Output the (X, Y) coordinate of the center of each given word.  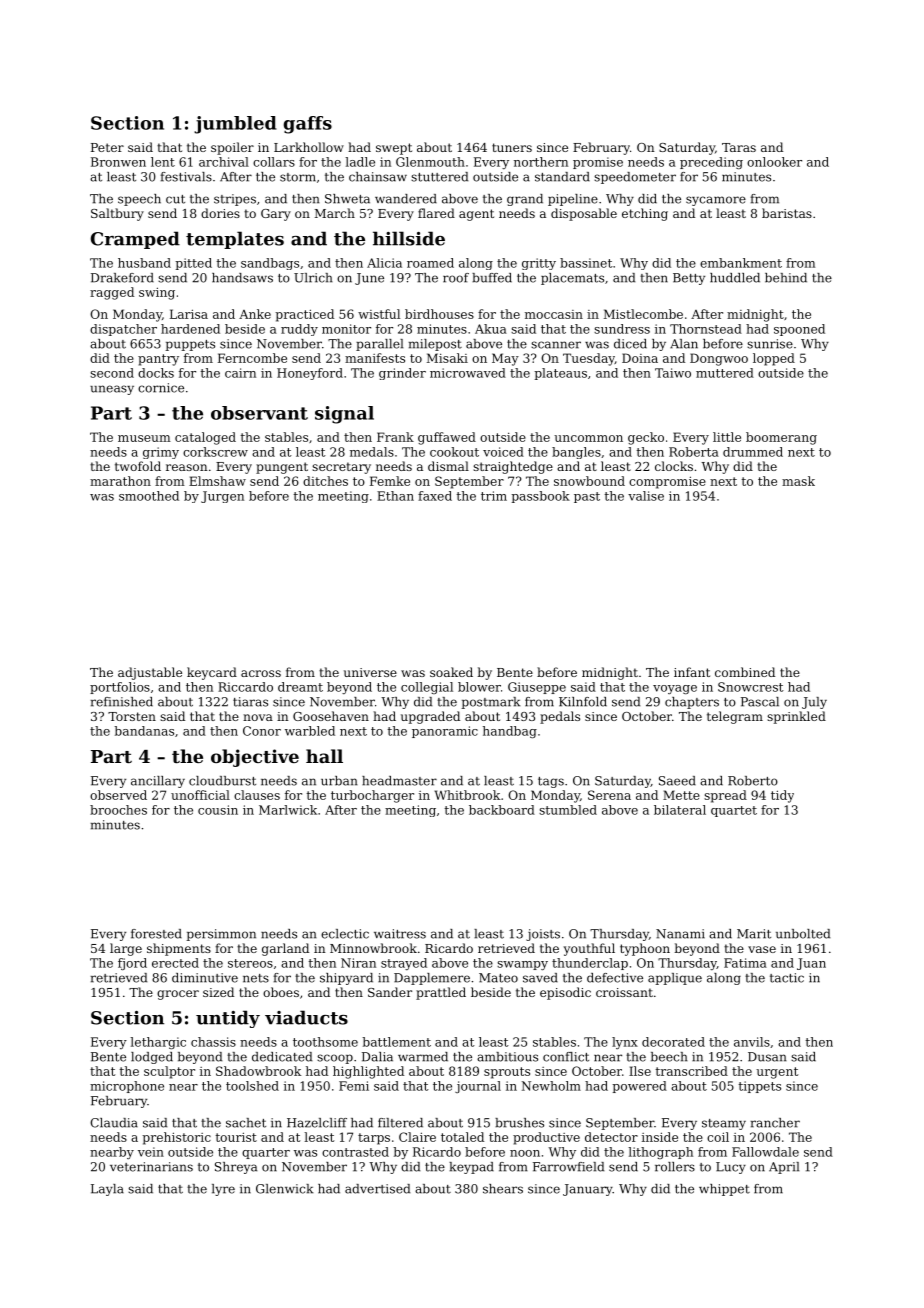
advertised (377, 1189)
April (784, 1168)
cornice (161, 388)
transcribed (691, 1071)
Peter (107, 147)
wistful (379, 314)
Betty (689, 279)
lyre (223, 1190)
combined (745, 672)
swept (394, 149)
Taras (739, 147)
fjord (132, 964)
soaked (451, 672)
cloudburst (222, 781)
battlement (396, 1042)
